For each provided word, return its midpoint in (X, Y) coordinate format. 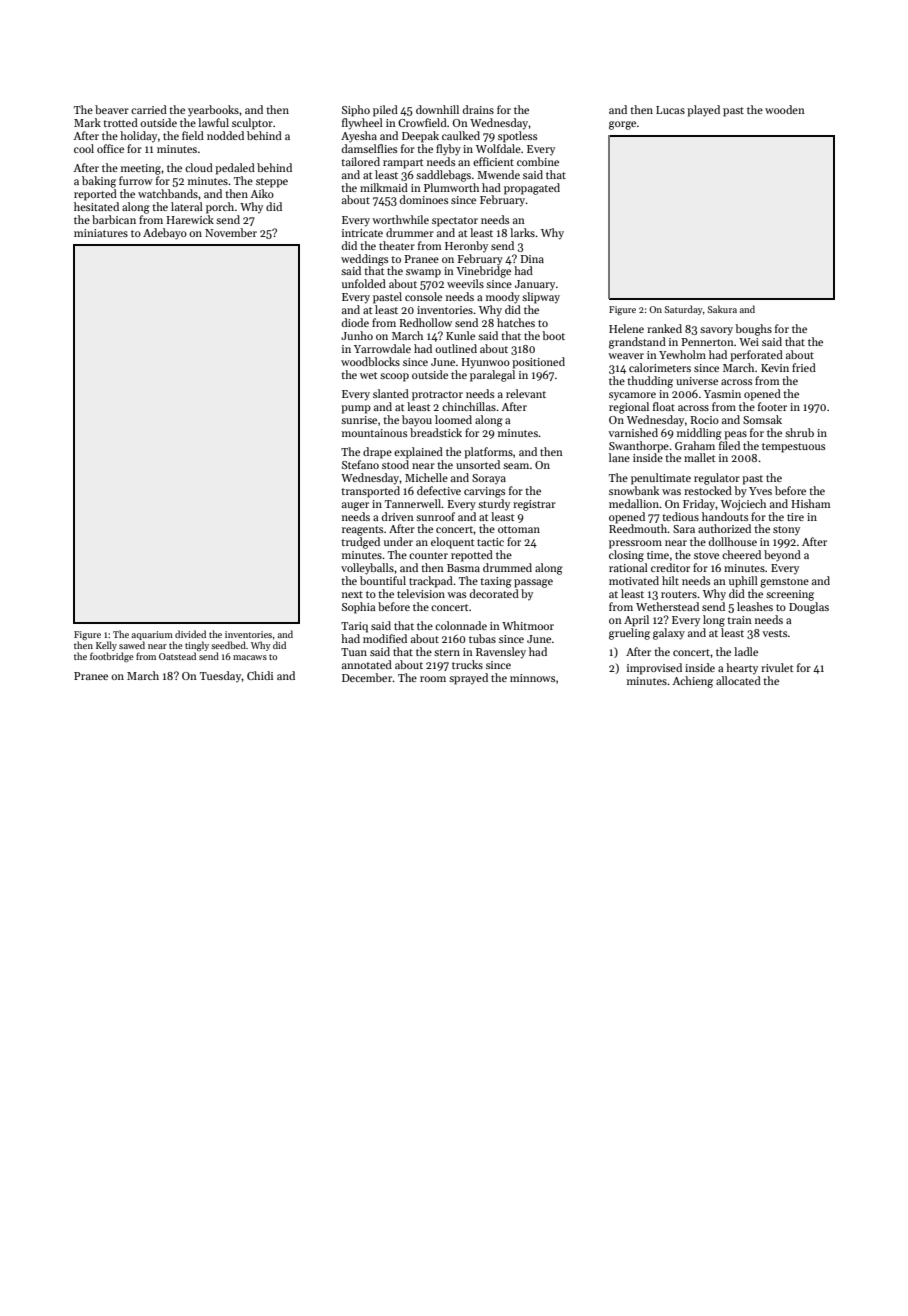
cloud (199, 167)
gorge (622, 125)
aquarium (152, 635)
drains (478, 109)
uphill (743, 582)
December (367, 677)
